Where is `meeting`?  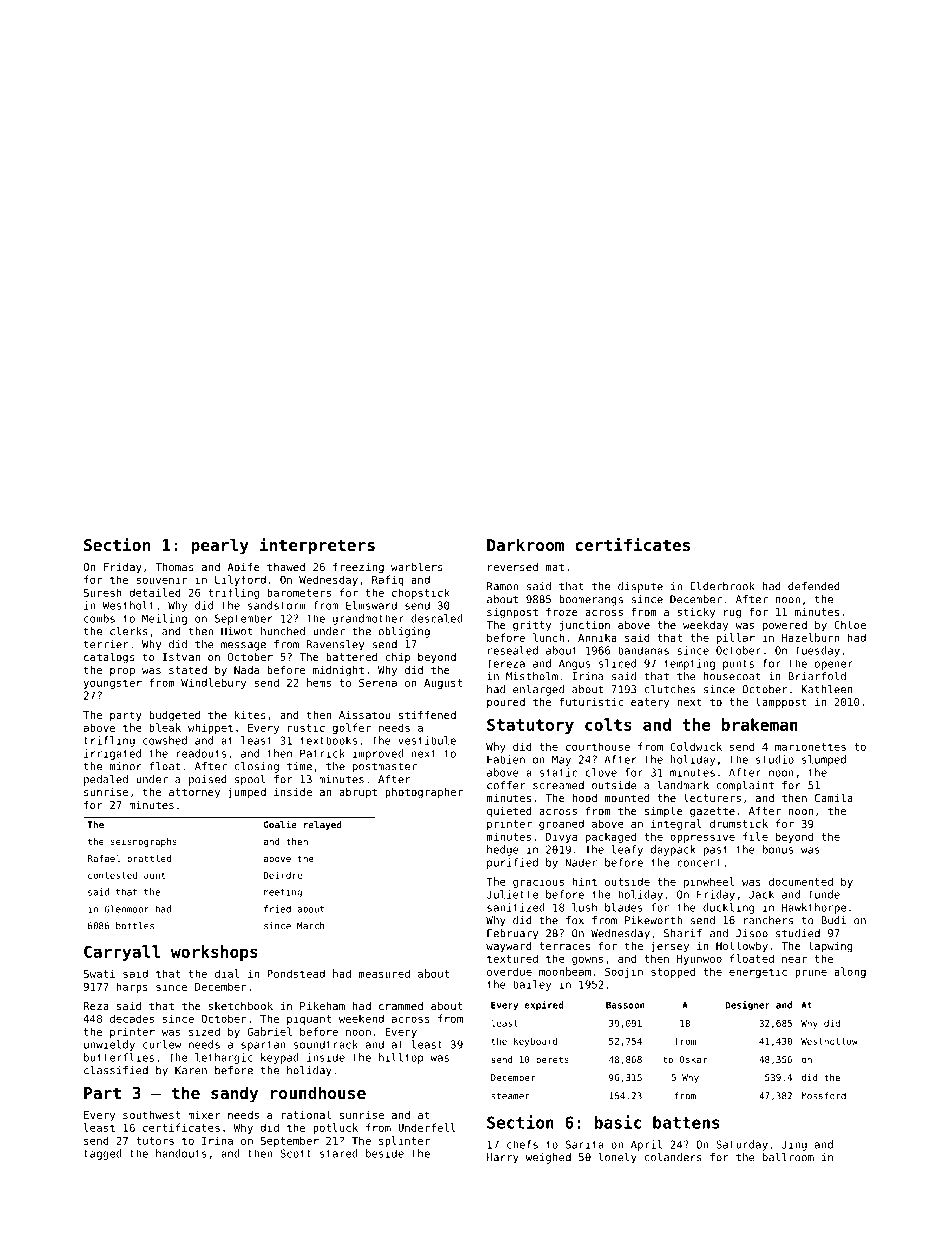 meeting is located at coordinates (282, 893).
